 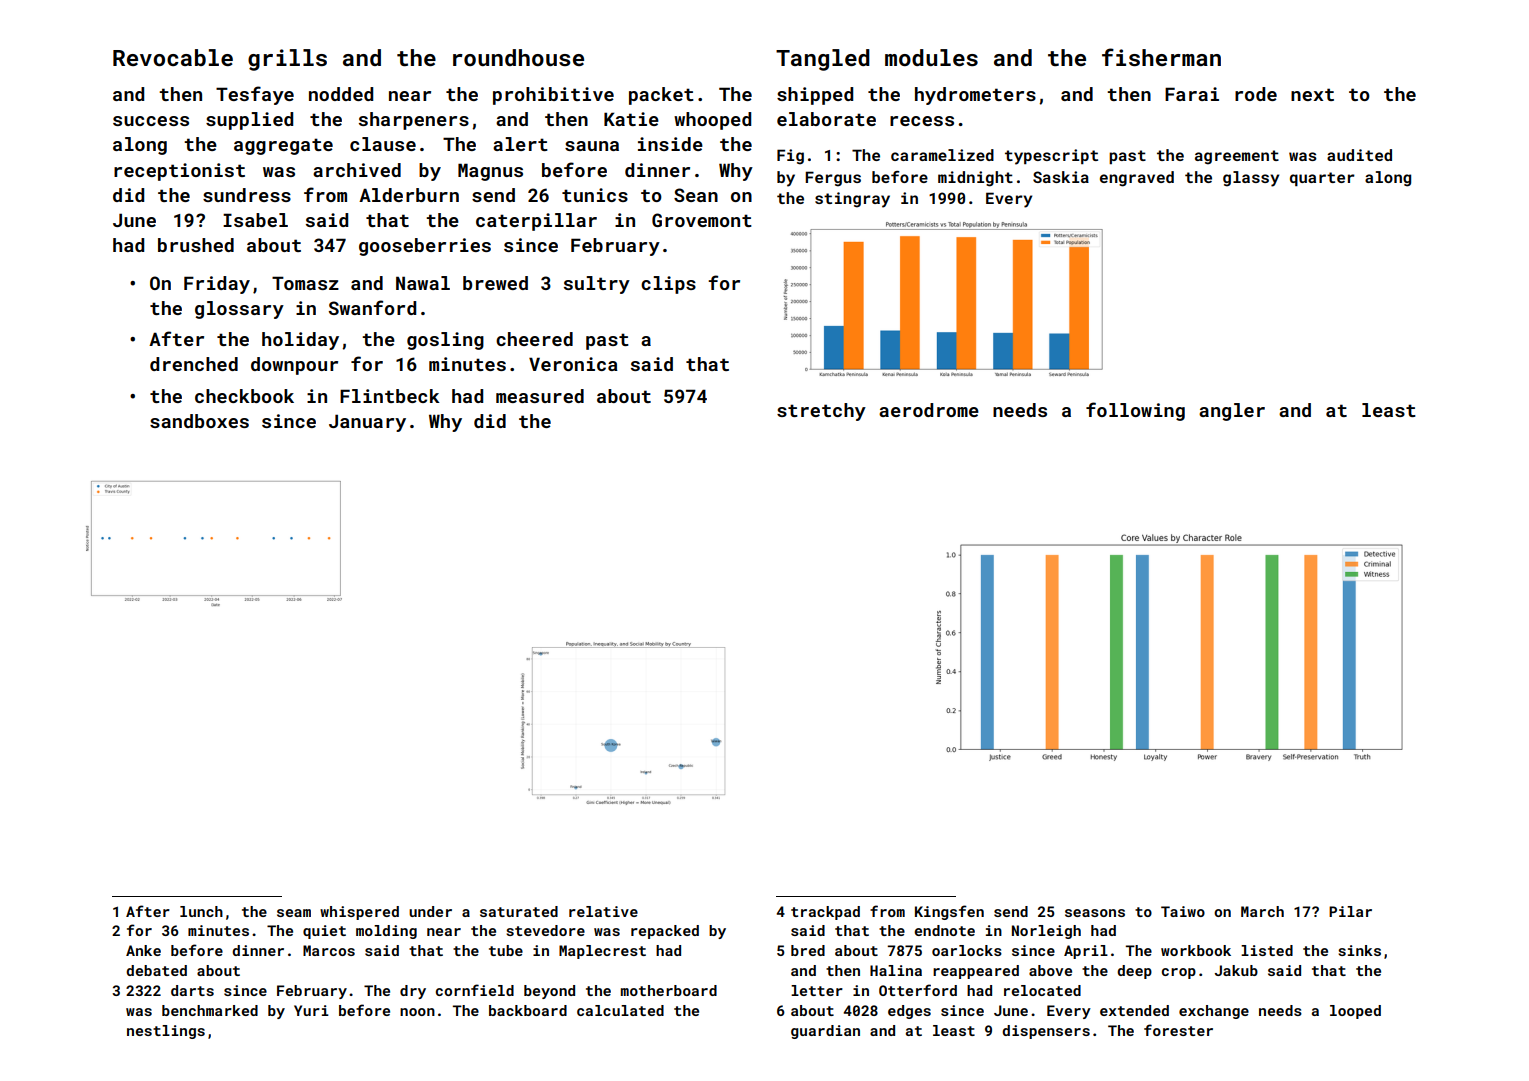 I want to click on grills, so click(x=287, y=60).
